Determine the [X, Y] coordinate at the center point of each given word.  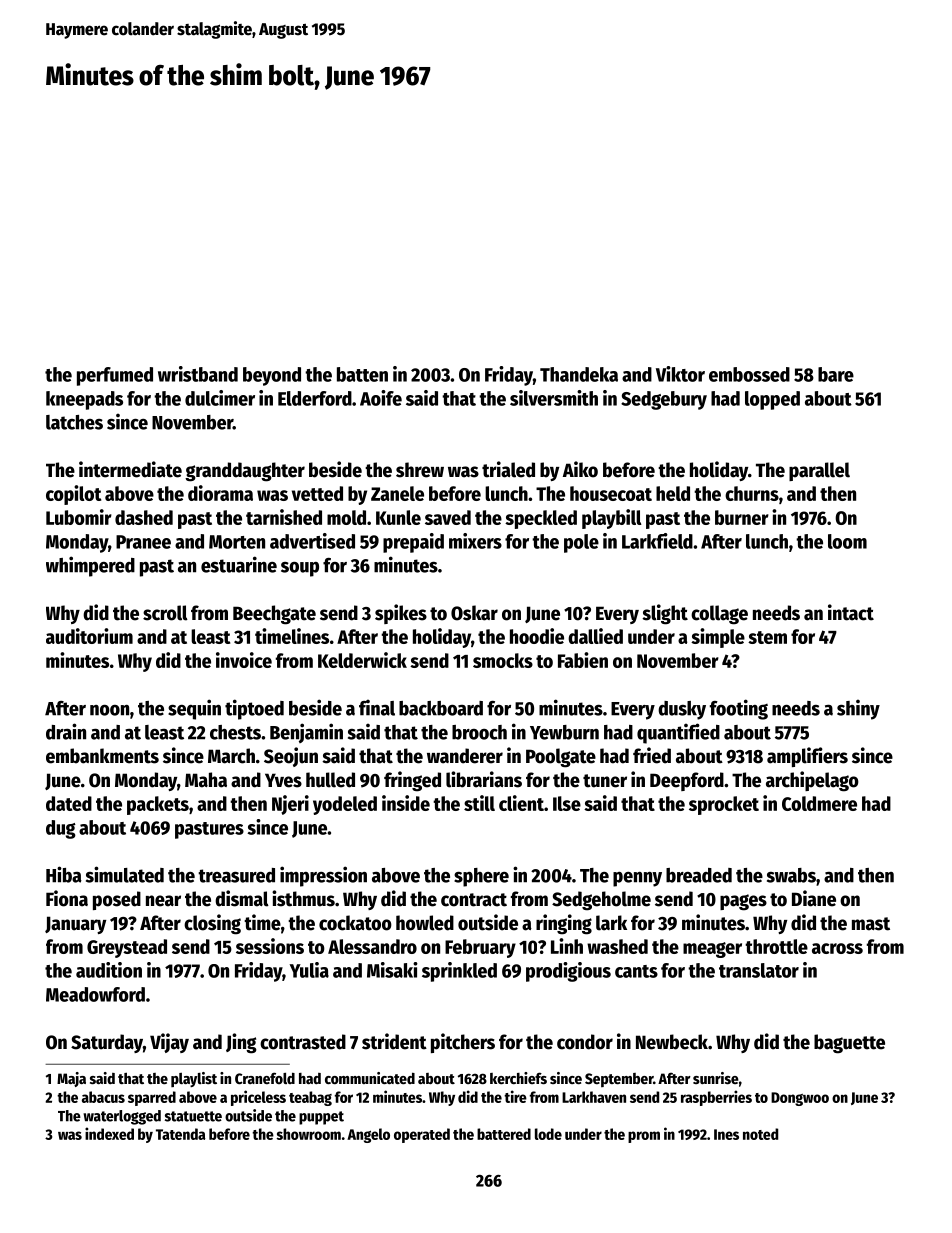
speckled [541, 519]
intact [851, 612]
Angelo [368, 1135]
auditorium [89, 636]
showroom [308, 1134]
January [75, 925]
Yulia [309, 970]
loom [847, 541]
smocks [503, 660]
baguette [849, 1044]
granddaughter [245, 472]
